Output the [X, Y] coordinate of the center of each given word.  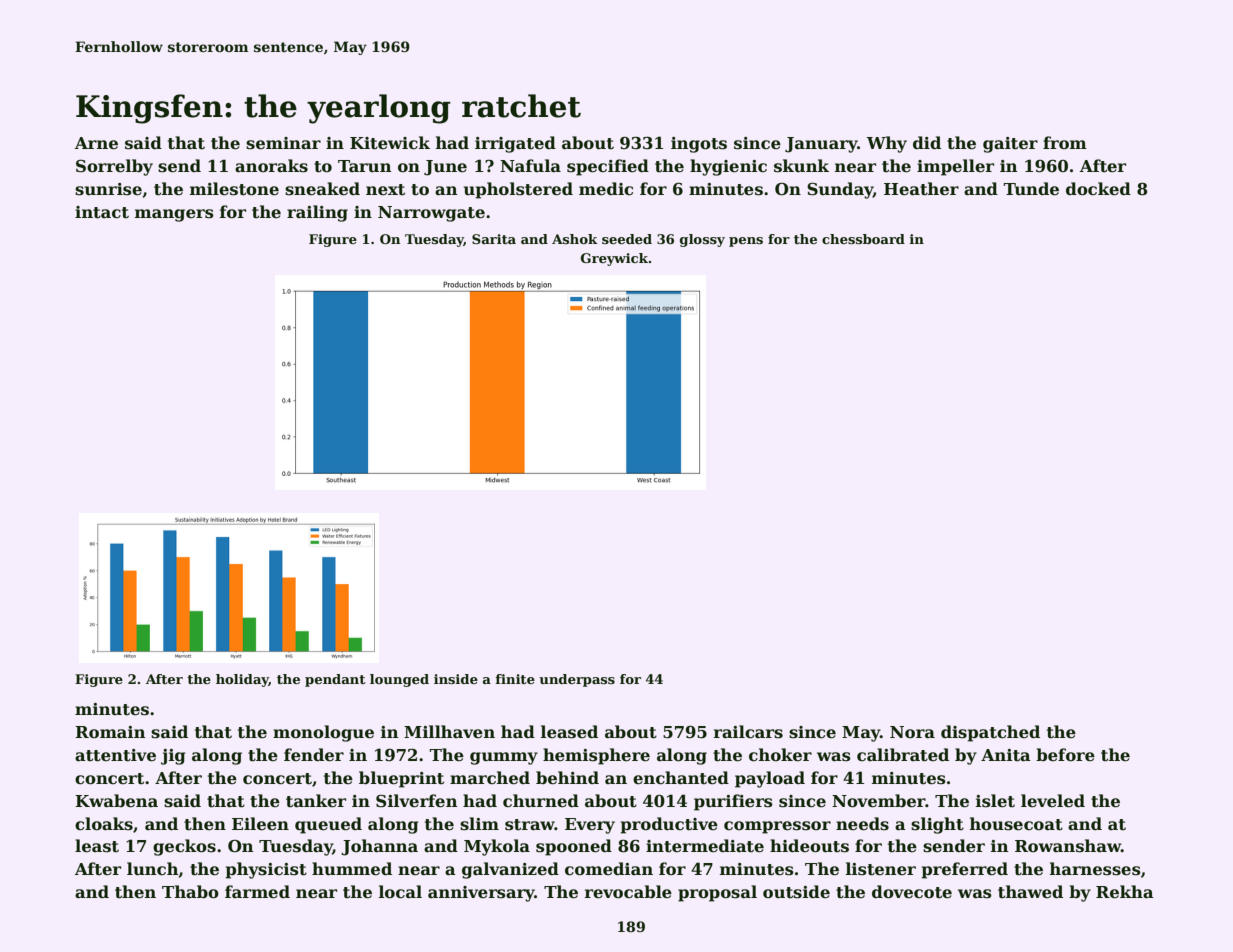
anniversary [481, 894]
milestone [234, 189]
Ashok [575, 239]
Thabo [190, 892]
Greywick [614, 259]
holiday [242, 680]
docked [1098, 189]
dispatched [990, 733]
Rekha [1125, 892]
